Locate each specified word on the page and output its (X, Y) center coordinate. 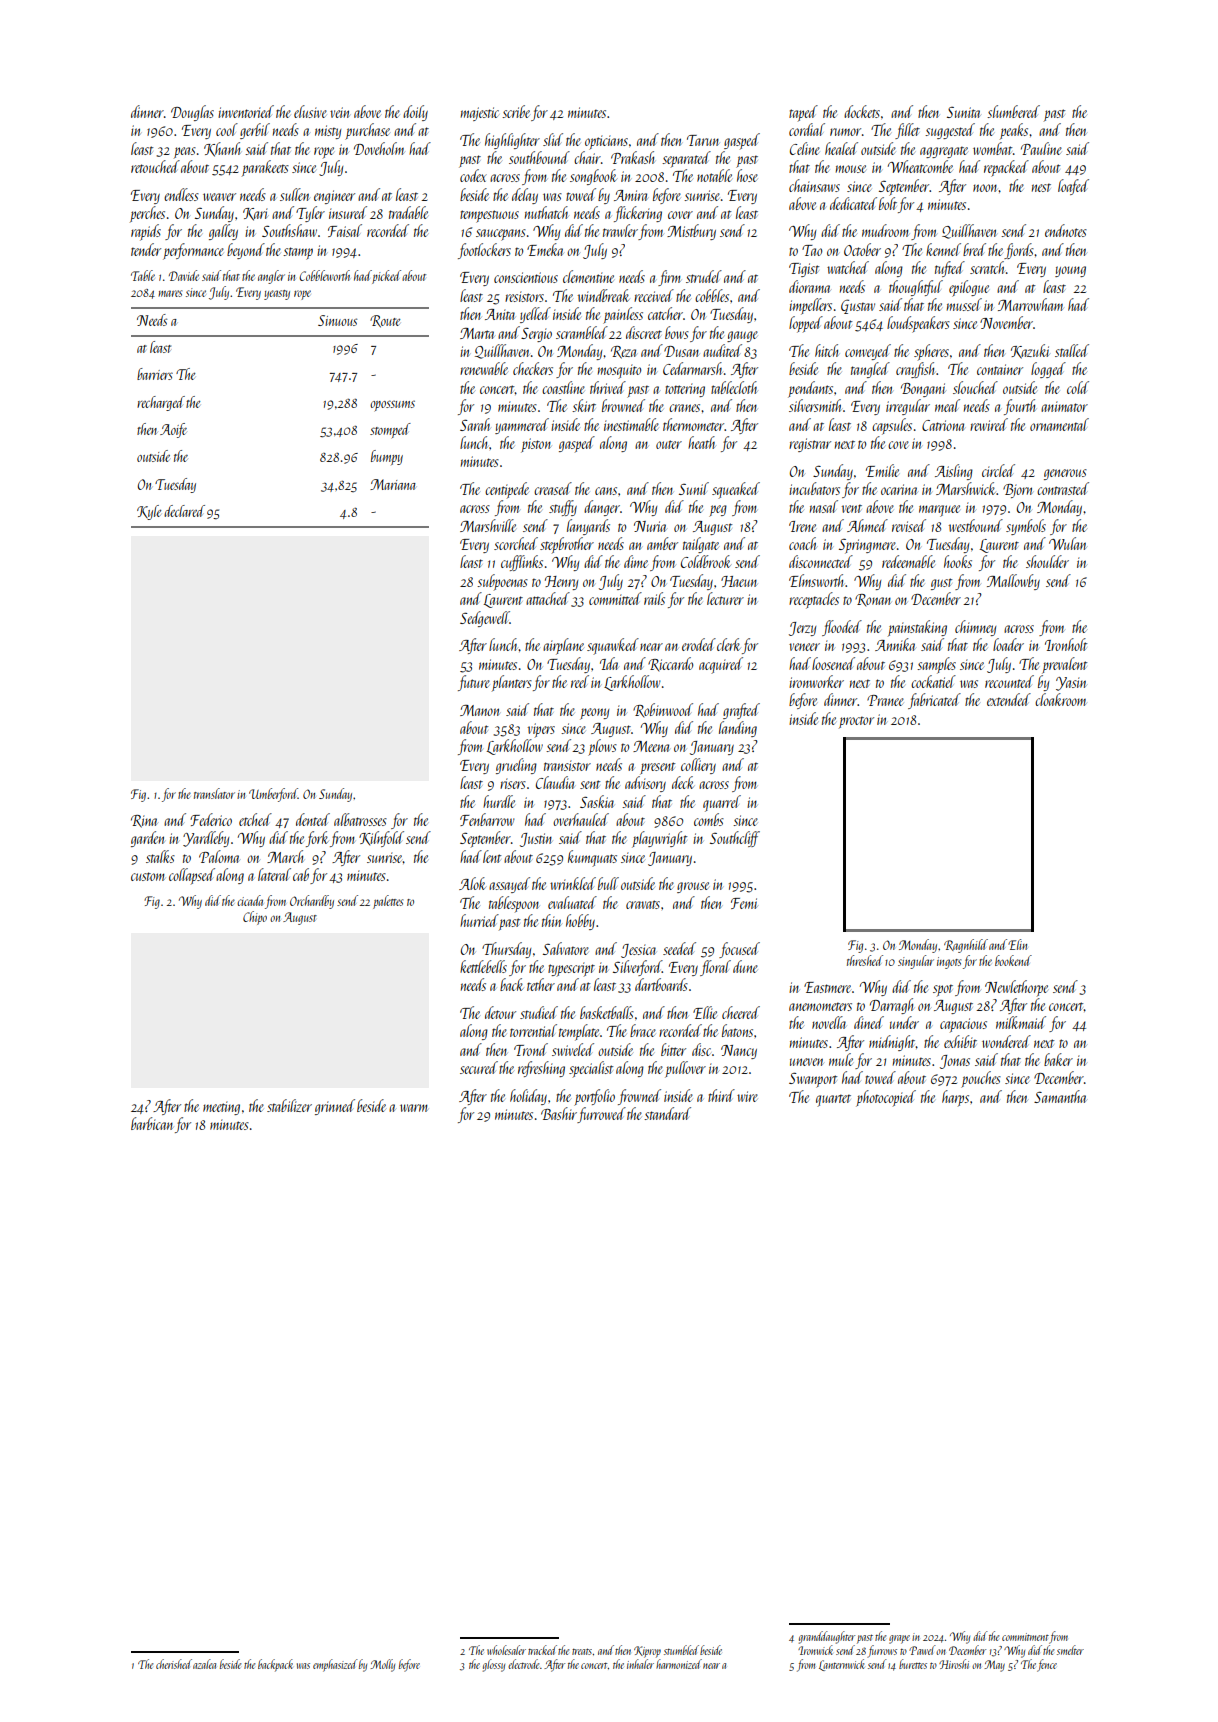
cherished (174, 1664)
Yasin (1071, 684)
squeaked (736, 490)
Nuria (650, 526)
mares (170, 293)
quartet (833, 1100)
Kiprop (647, 1652)
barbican (152, 1123)
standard (667, 1113)
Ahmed (867, 525)
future (474, 683)
